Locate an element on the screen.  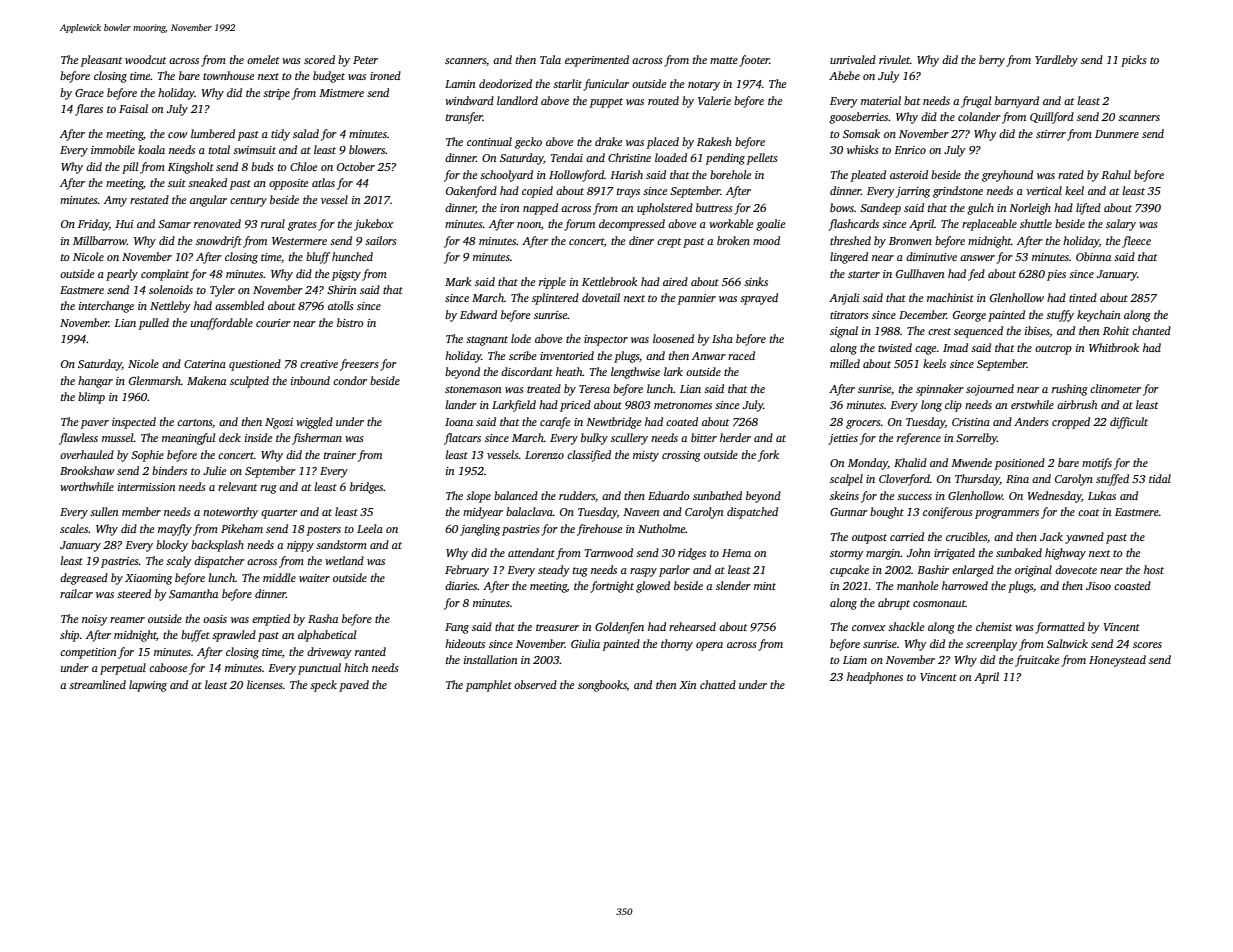
screenplay is located at coordinates (992, 645).
